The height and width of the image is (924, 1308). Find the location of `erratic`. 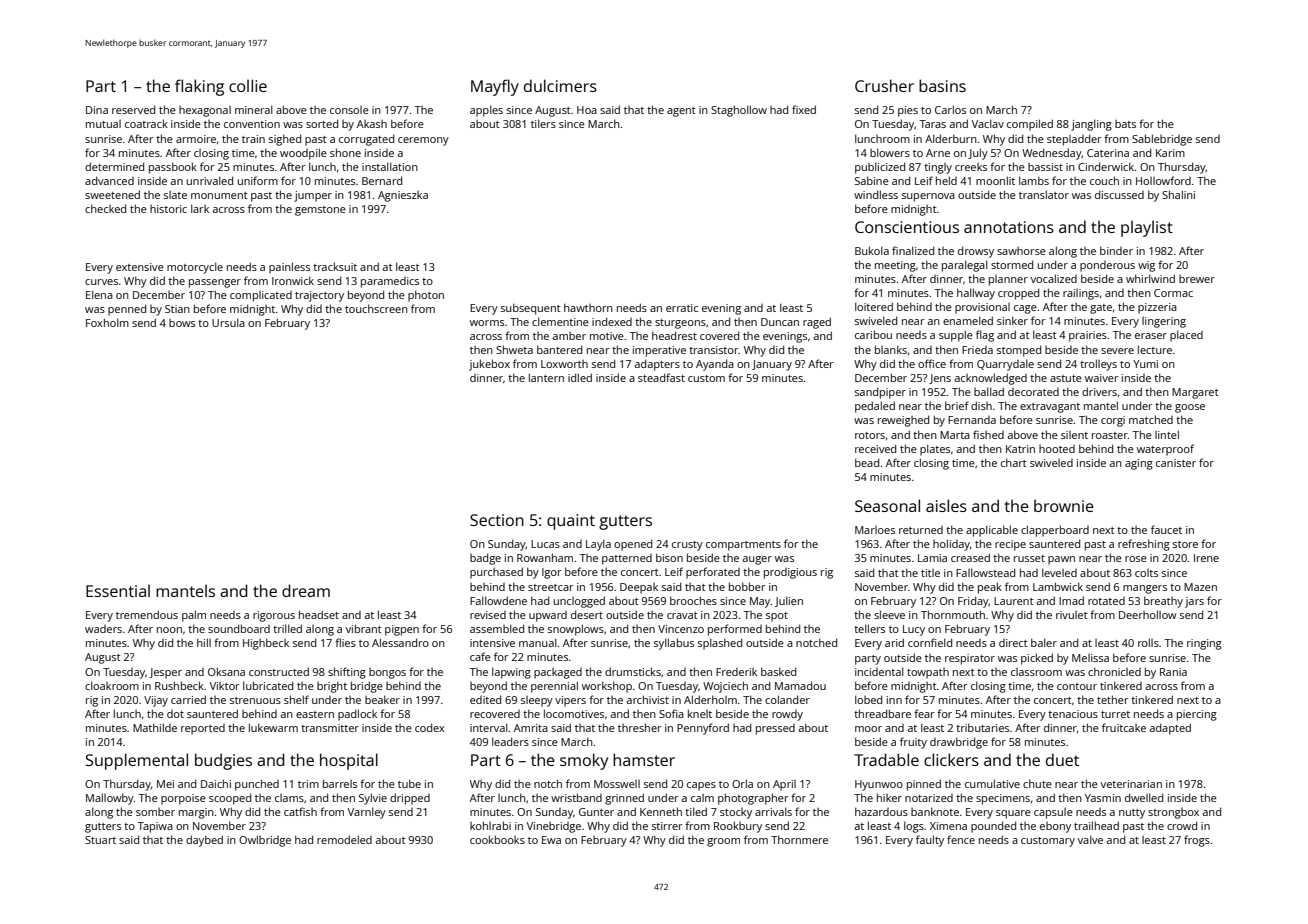

erratic is located at coordinates (682, 308).
